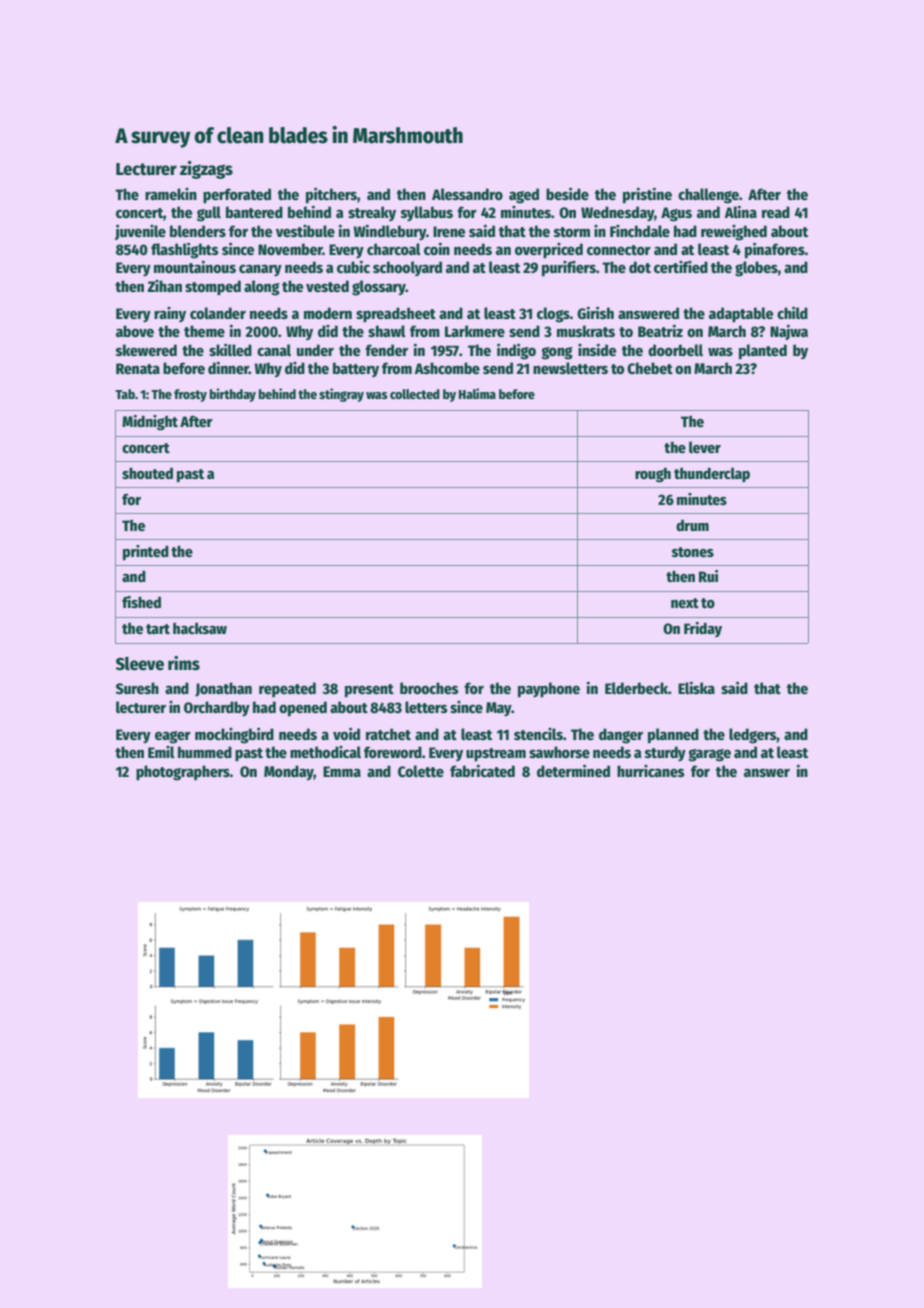 The image size is (924, 1308). Describe the element at coordinates (206, 170) in the page. I see `zigzags` at that location.
